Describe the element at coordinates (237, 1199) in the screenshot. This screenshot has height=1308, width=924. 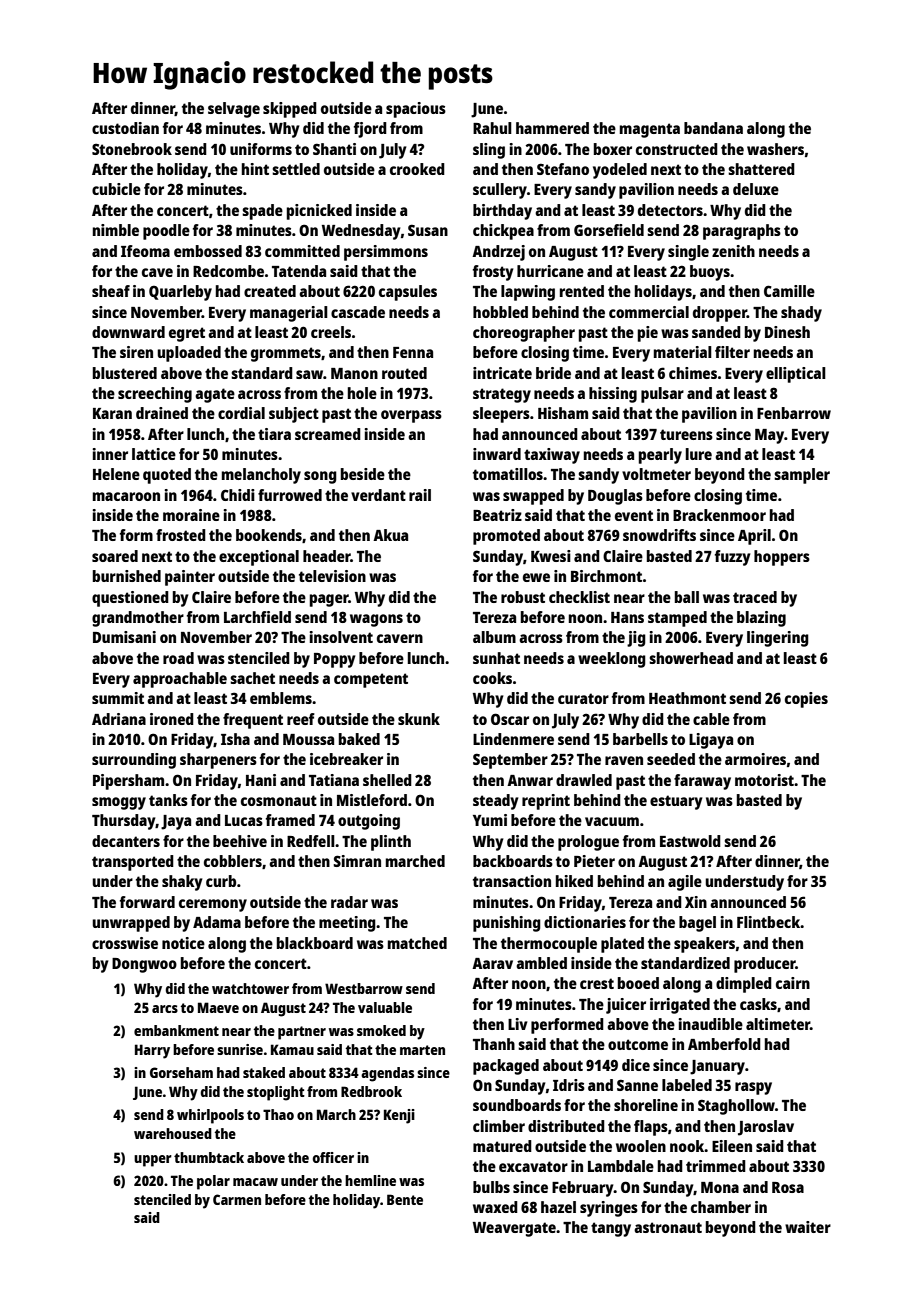
I see `Carmen` at that location.
